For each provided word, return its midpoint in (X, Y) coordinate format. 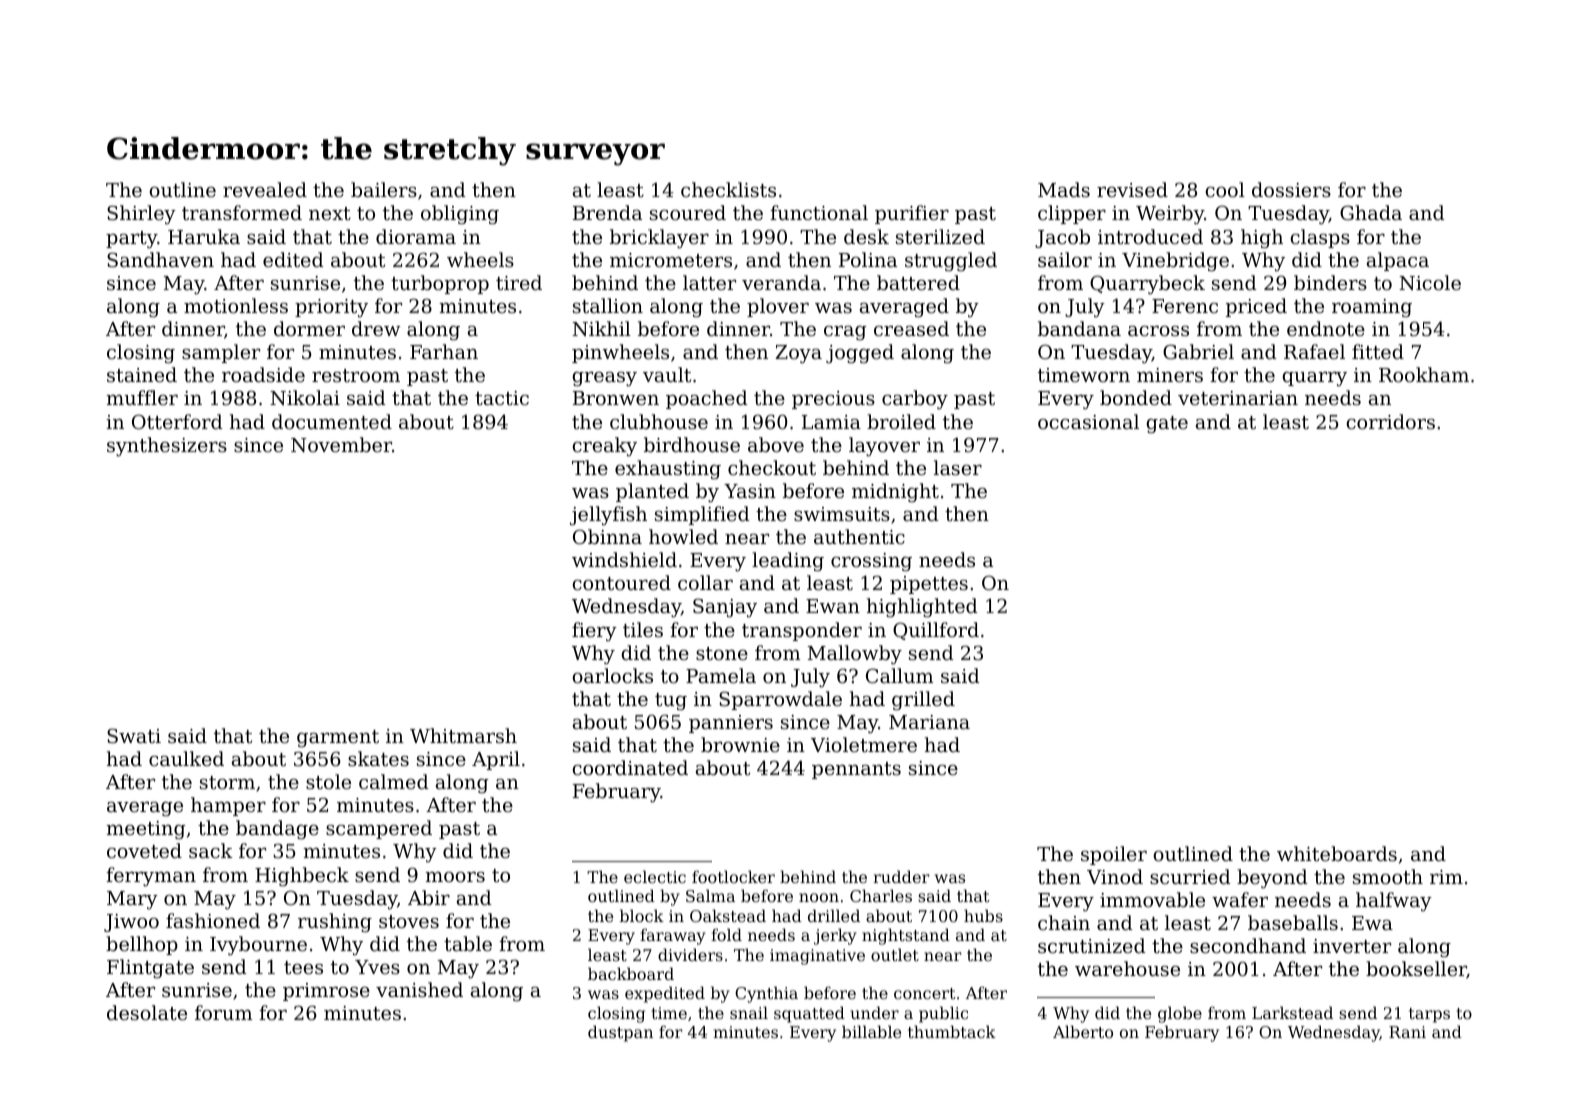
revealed (265, 189)
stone (722, 653)
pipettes (929, 585)
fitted (1378, 351)
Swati (134, 735)
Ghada (1371, 212)
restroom (356, 375)
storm (227, 782)
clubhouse (659, 421)
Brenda (607, 212)
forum (224, 1012)
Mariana (929, 722)
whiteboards (1337, 853)
